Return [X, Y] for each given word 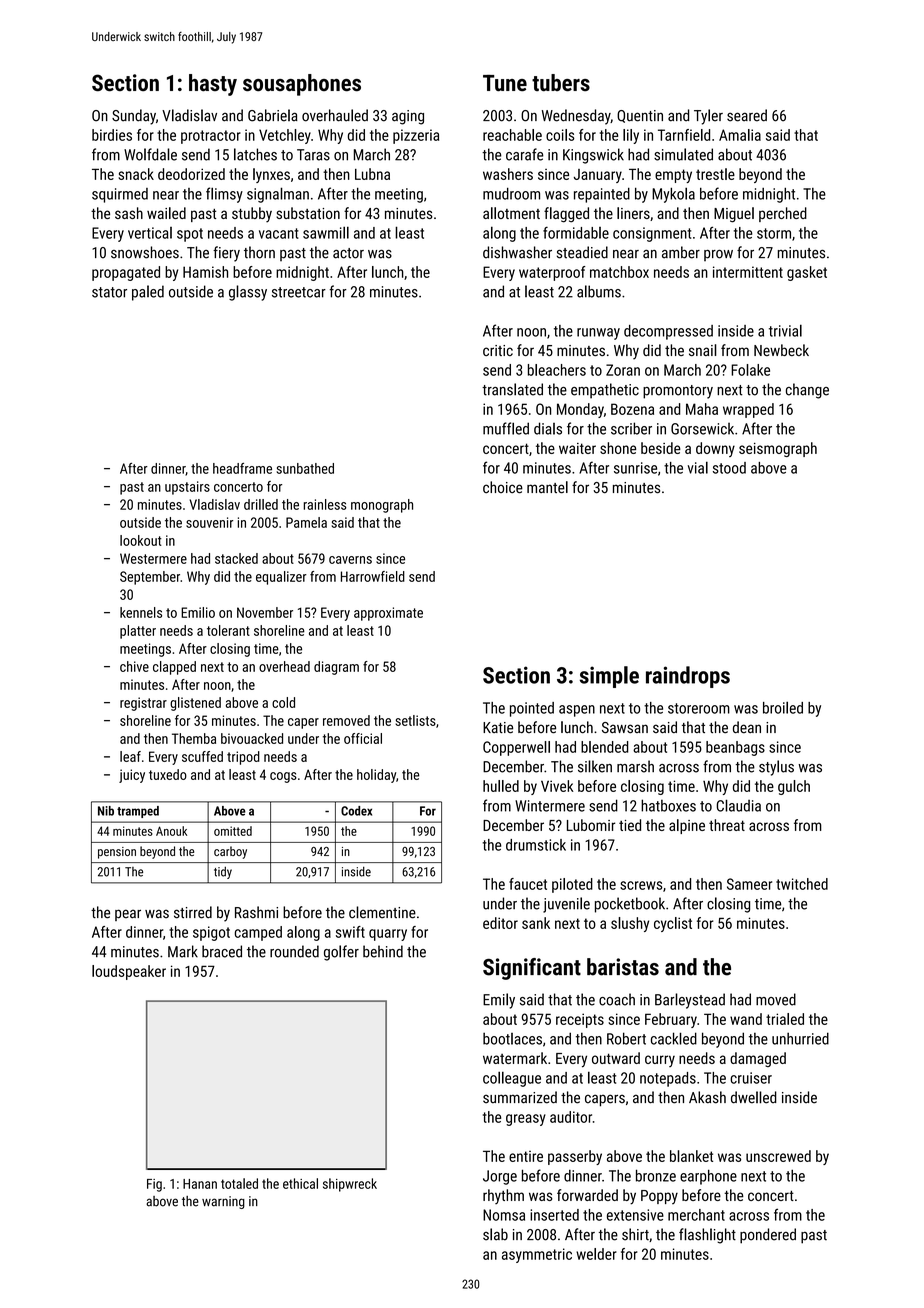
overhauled [335, 115]
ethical [300, 1183]
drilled [261, 504]
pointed [532, 709]
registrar [143, 704]
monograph [382, 506]
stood [729, 468]
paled [148, 293]
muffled [506, 428]
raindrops [688, 677]
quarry [388, 935]
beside [661, 448]
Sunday [134, 117]
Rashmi [256, 912]
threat [727, 825]
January [598, 176]
